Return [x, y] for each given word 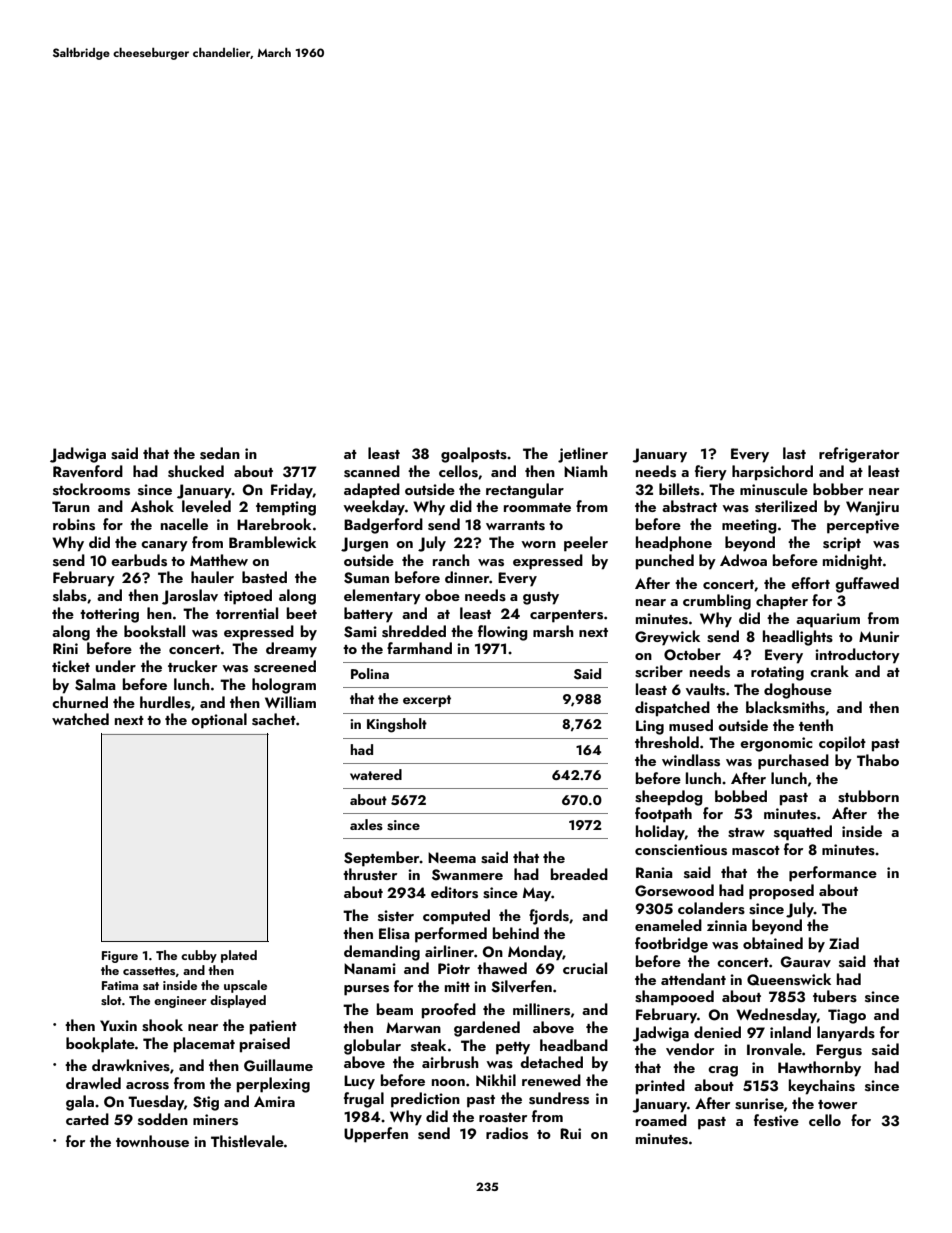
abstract [689, 506]
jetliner [583, 455]
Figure [120, 957]
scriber [659, 671]
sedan [220, 453]
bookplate [100, 1045]
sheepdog [669, 798]
